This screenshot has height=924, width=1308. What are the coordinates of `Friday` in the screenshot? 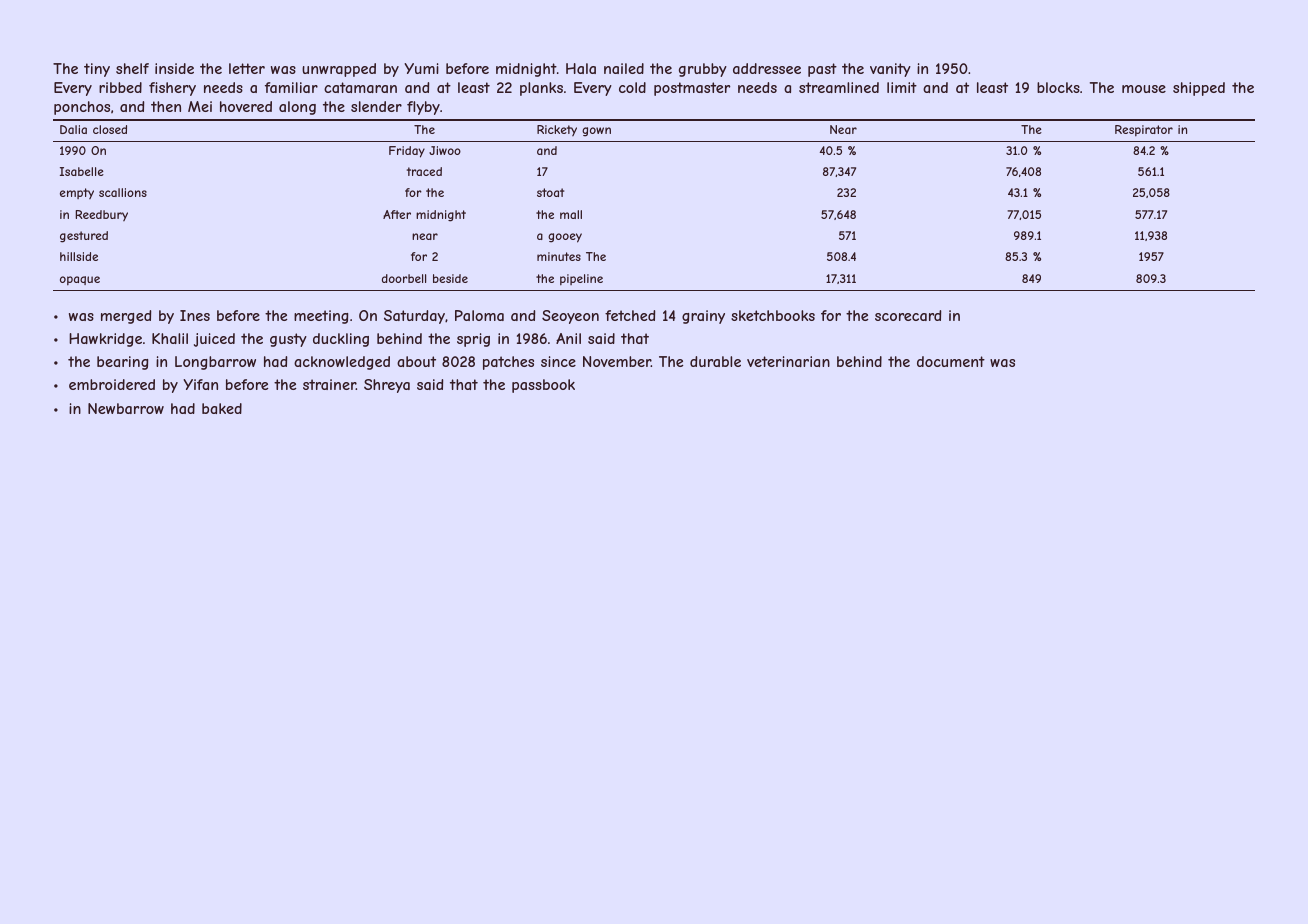 It's located at (407, 152).
